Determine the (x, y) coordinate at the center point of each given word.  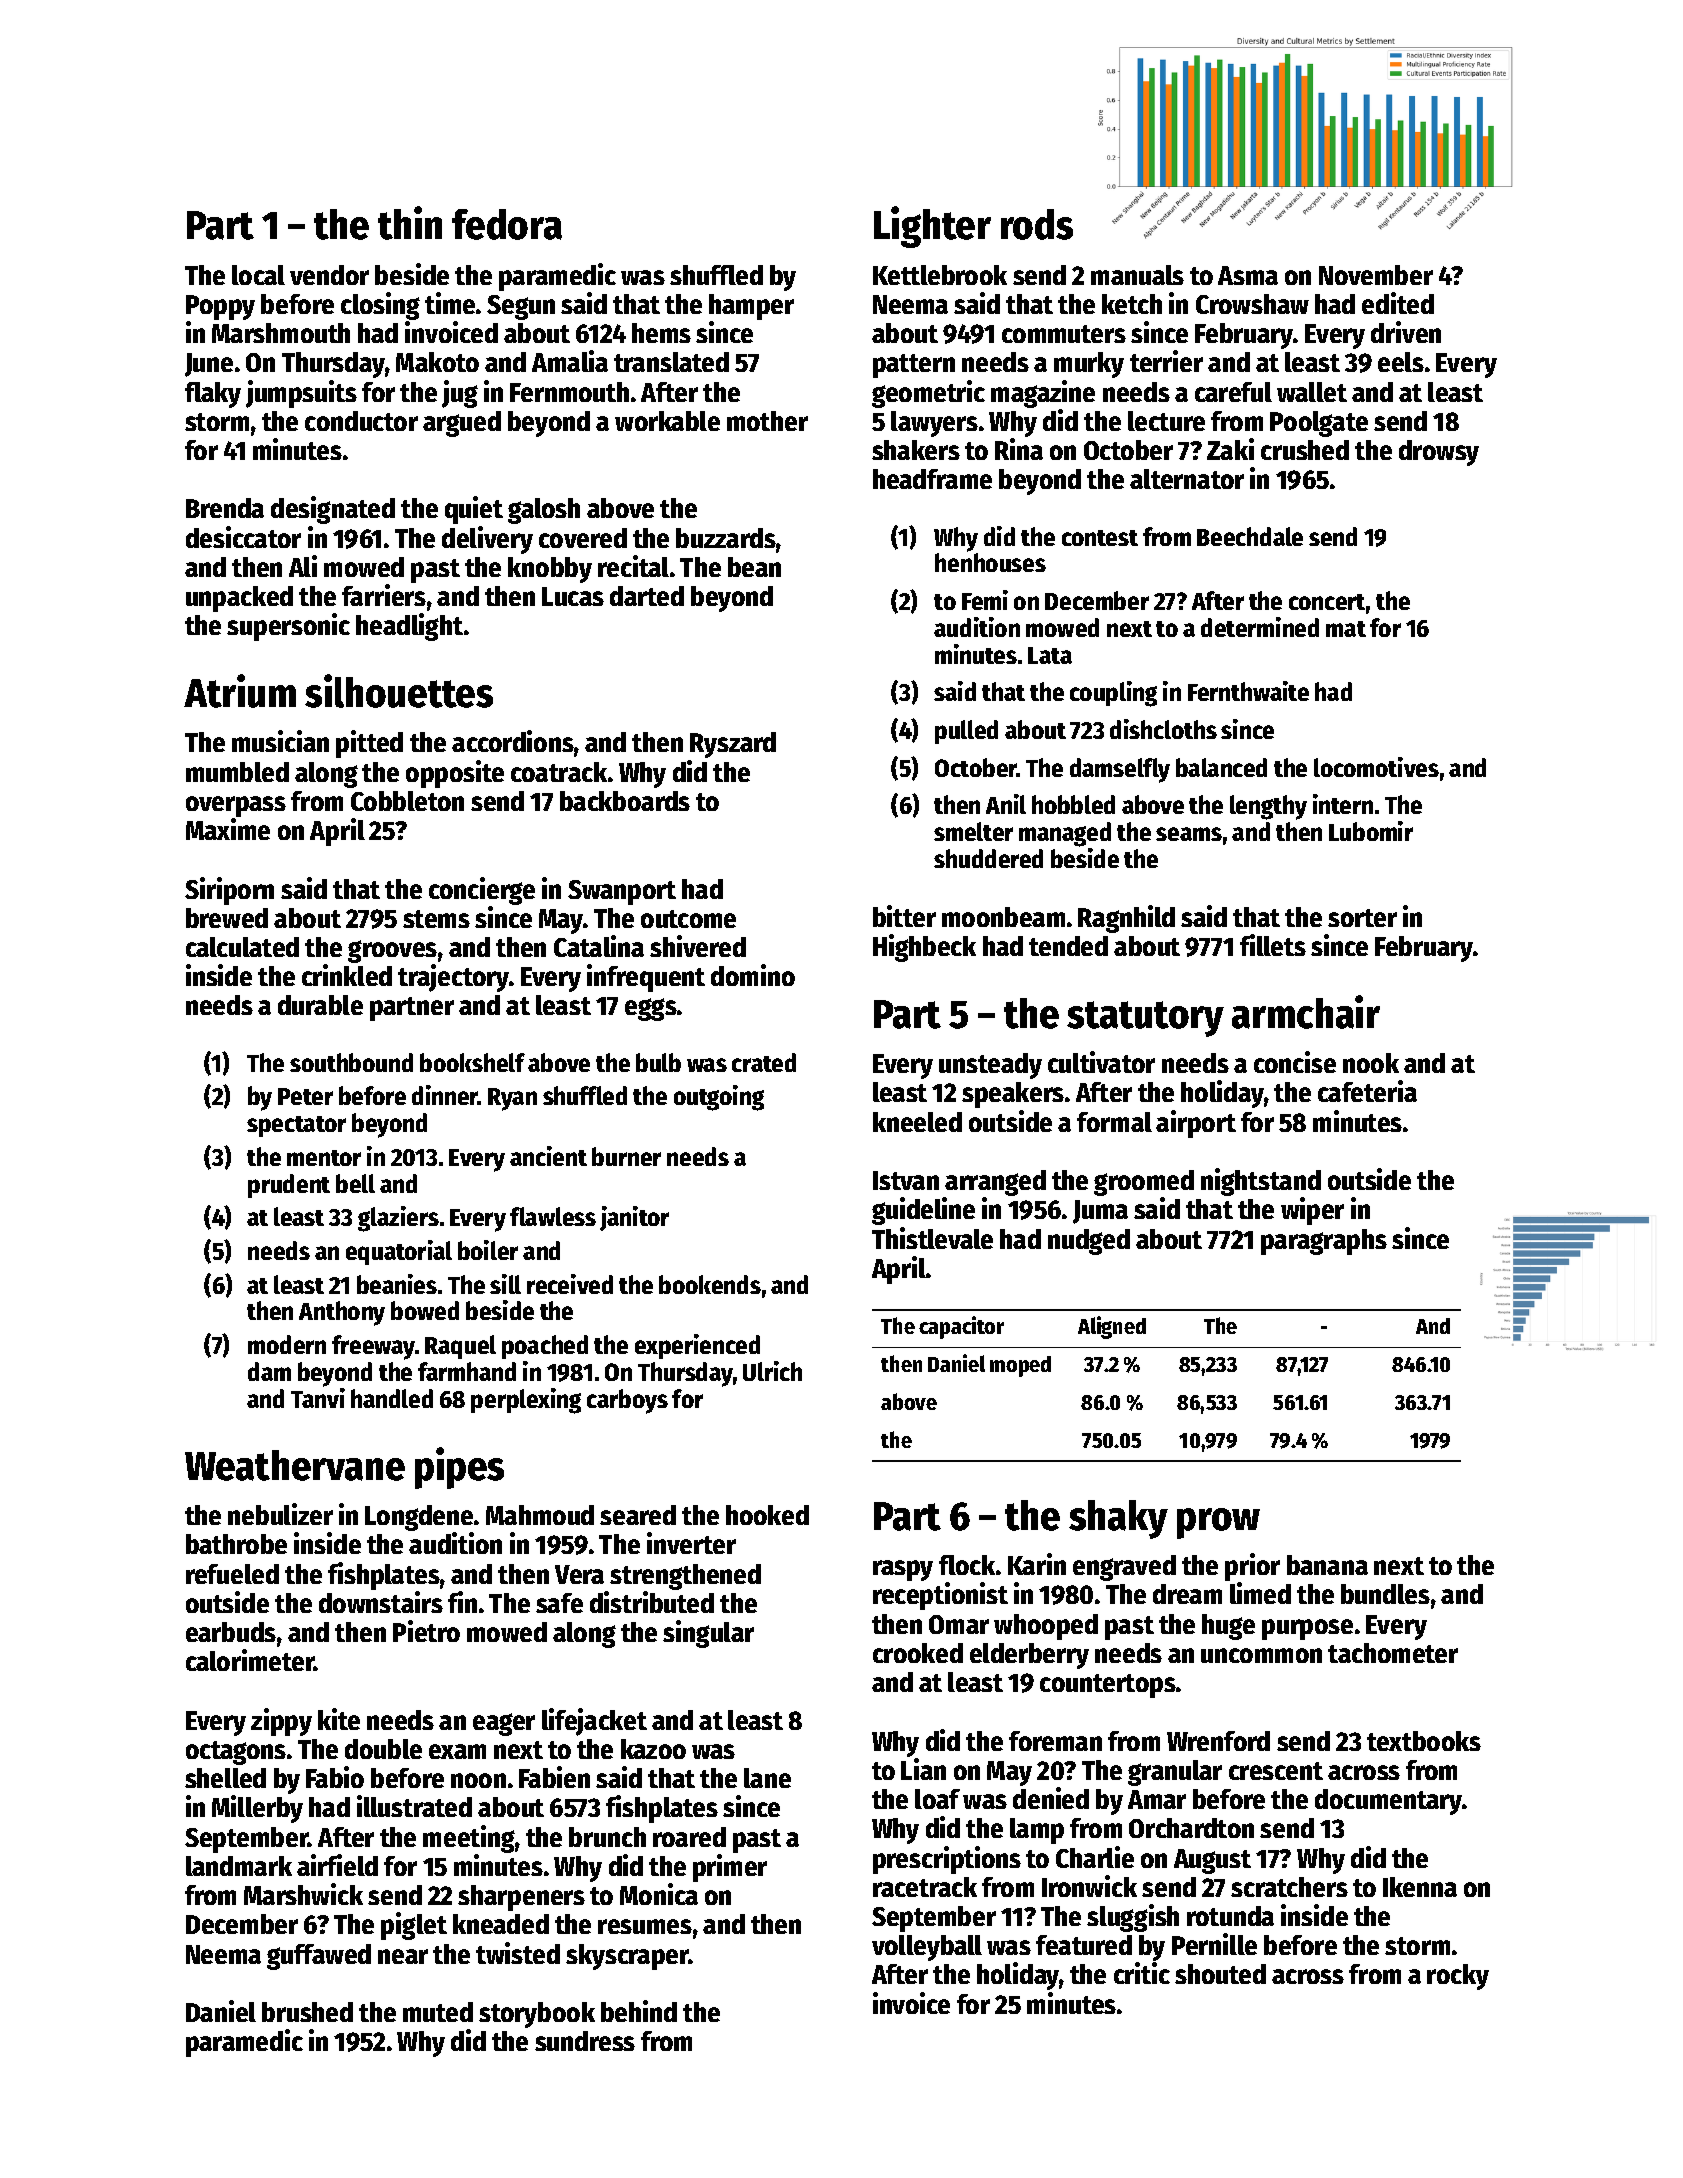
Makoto (437, 362)
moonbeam (1003, 917)
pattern (914, 366)
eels (1401, 362)
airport (1196, 1124)
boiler (488, 1250)
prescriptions (947, 1860)
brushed (307, 2012)
